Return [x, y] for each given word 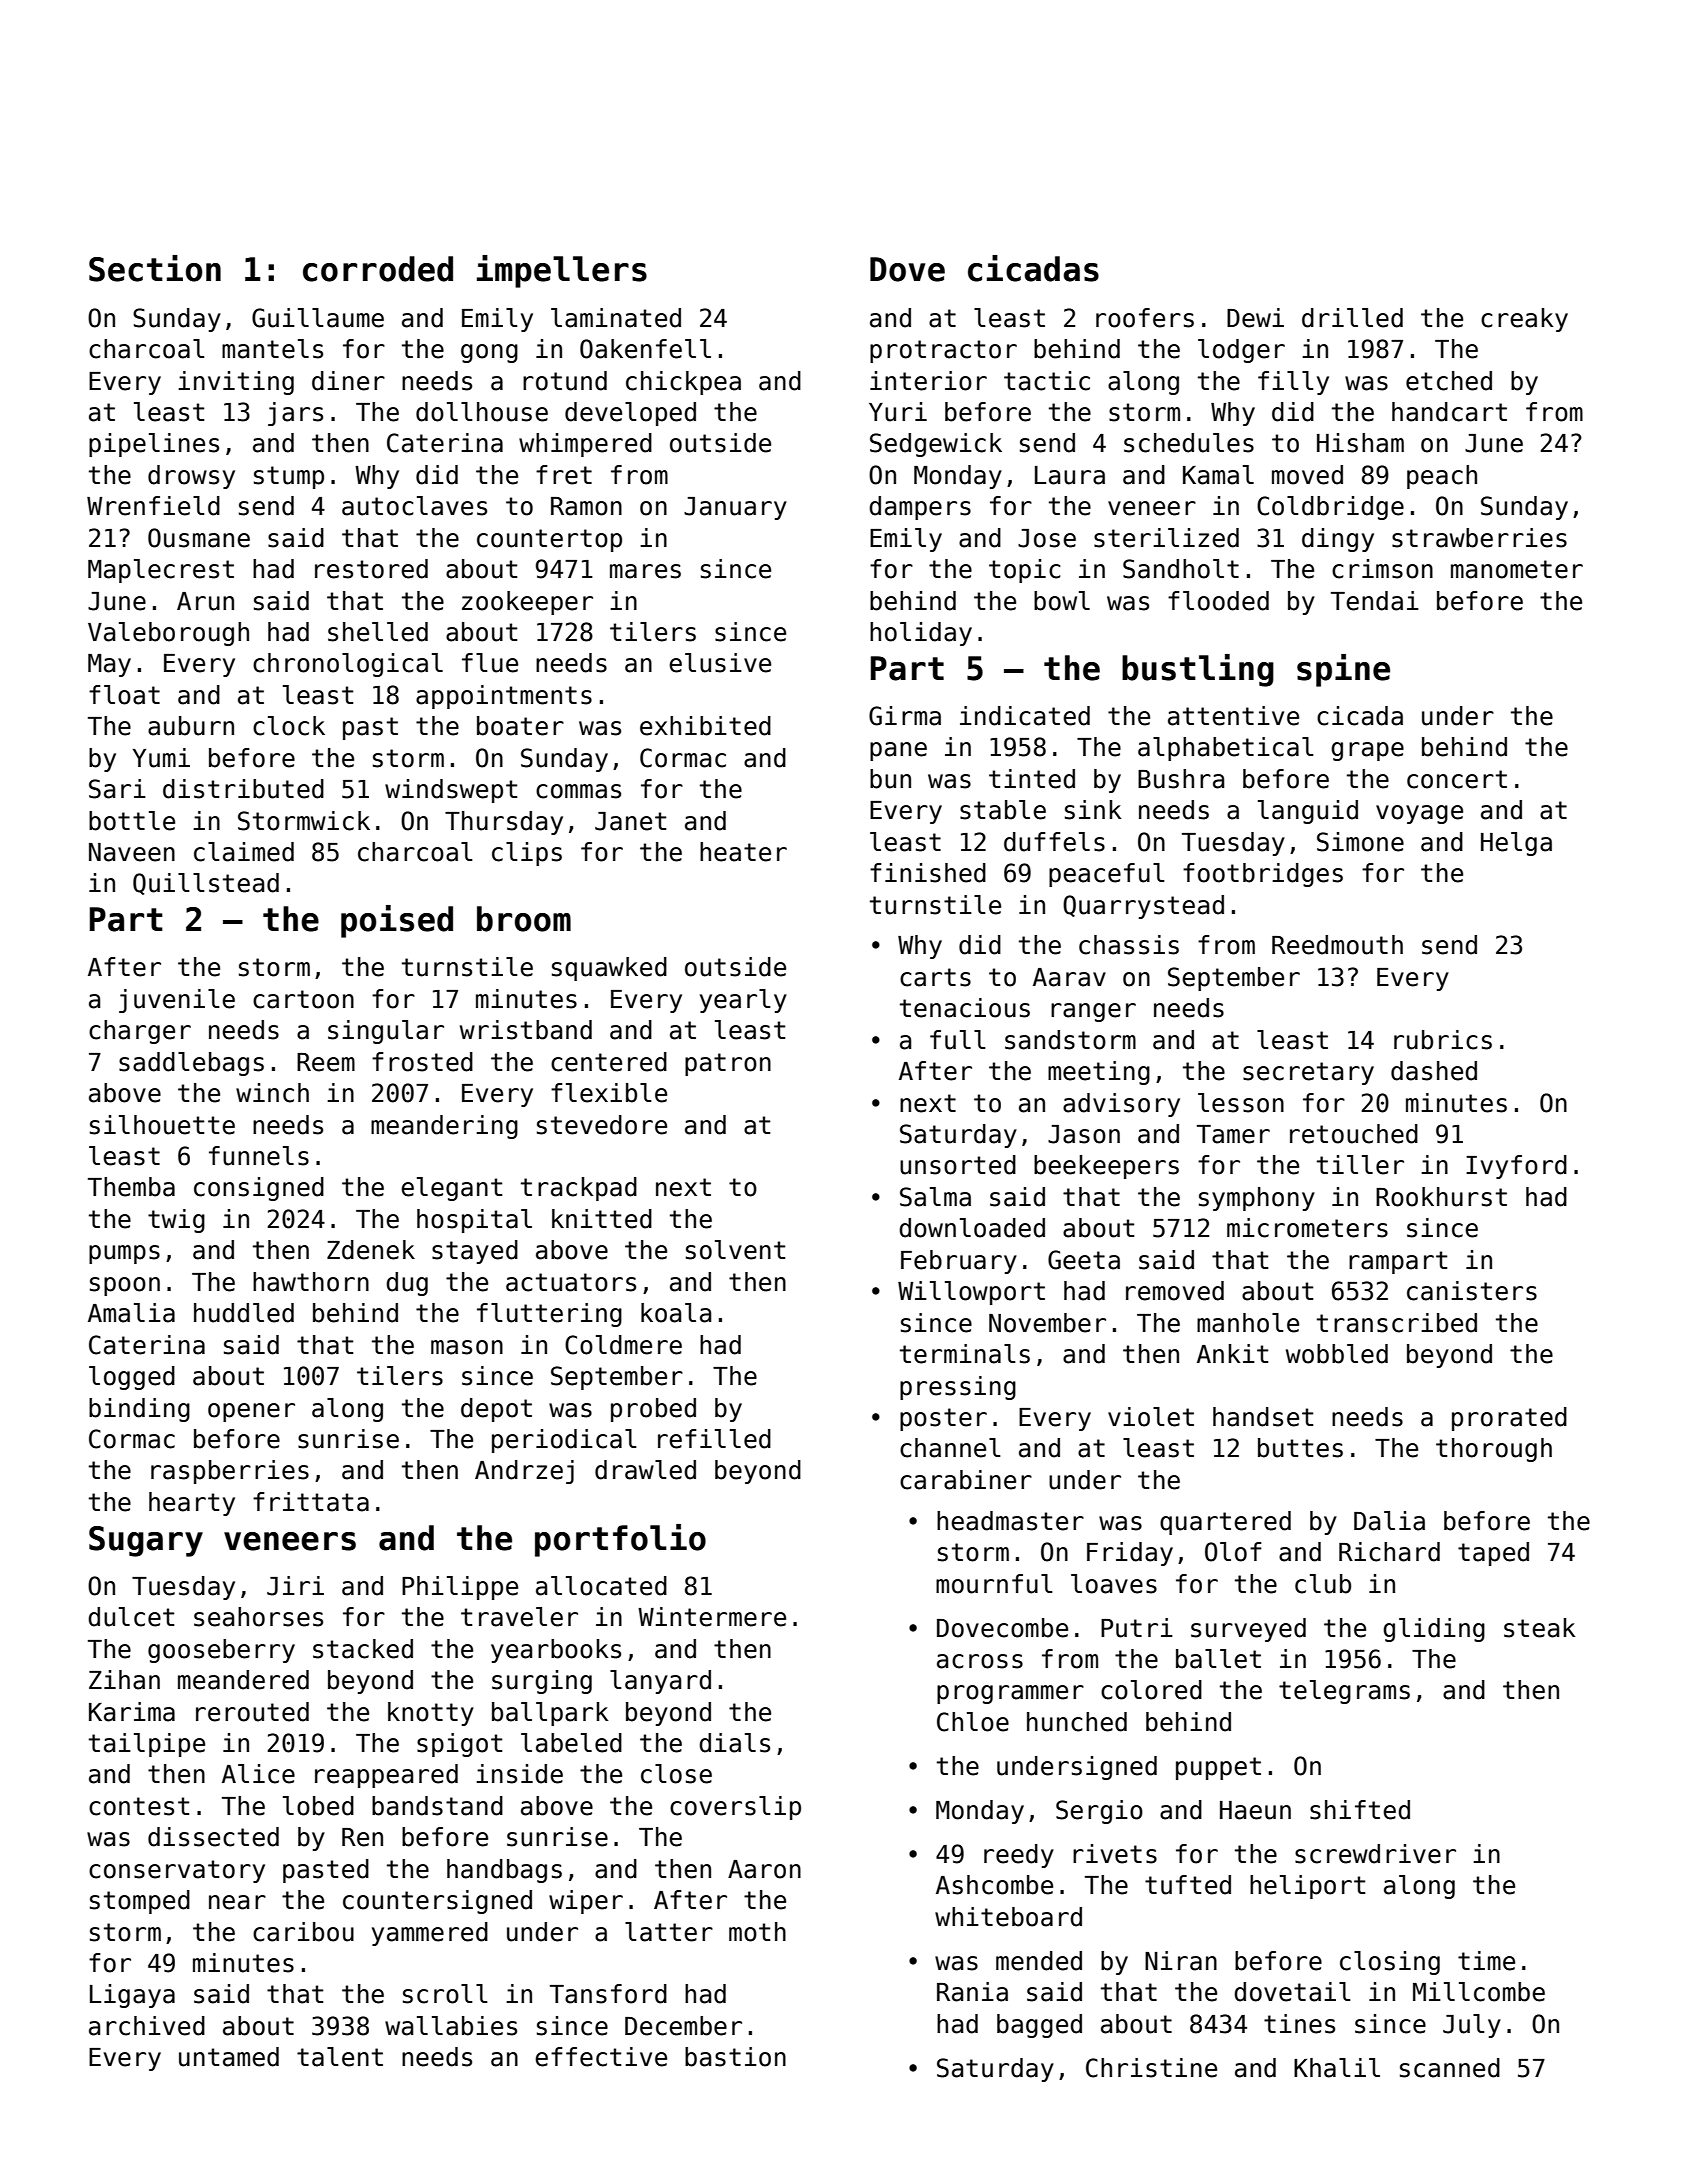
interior [928, 381]
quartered [1225, 1523]
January [735, 508]
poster [943, 1419]
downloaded [972, 1228]
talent [340, 2057]
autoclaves [414, 506]
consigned [259, 1189]
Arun [205, 601]
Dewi [1255, 318]
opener [251, 1412]
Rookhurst [1441, 1197]
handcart [1449, 412]
